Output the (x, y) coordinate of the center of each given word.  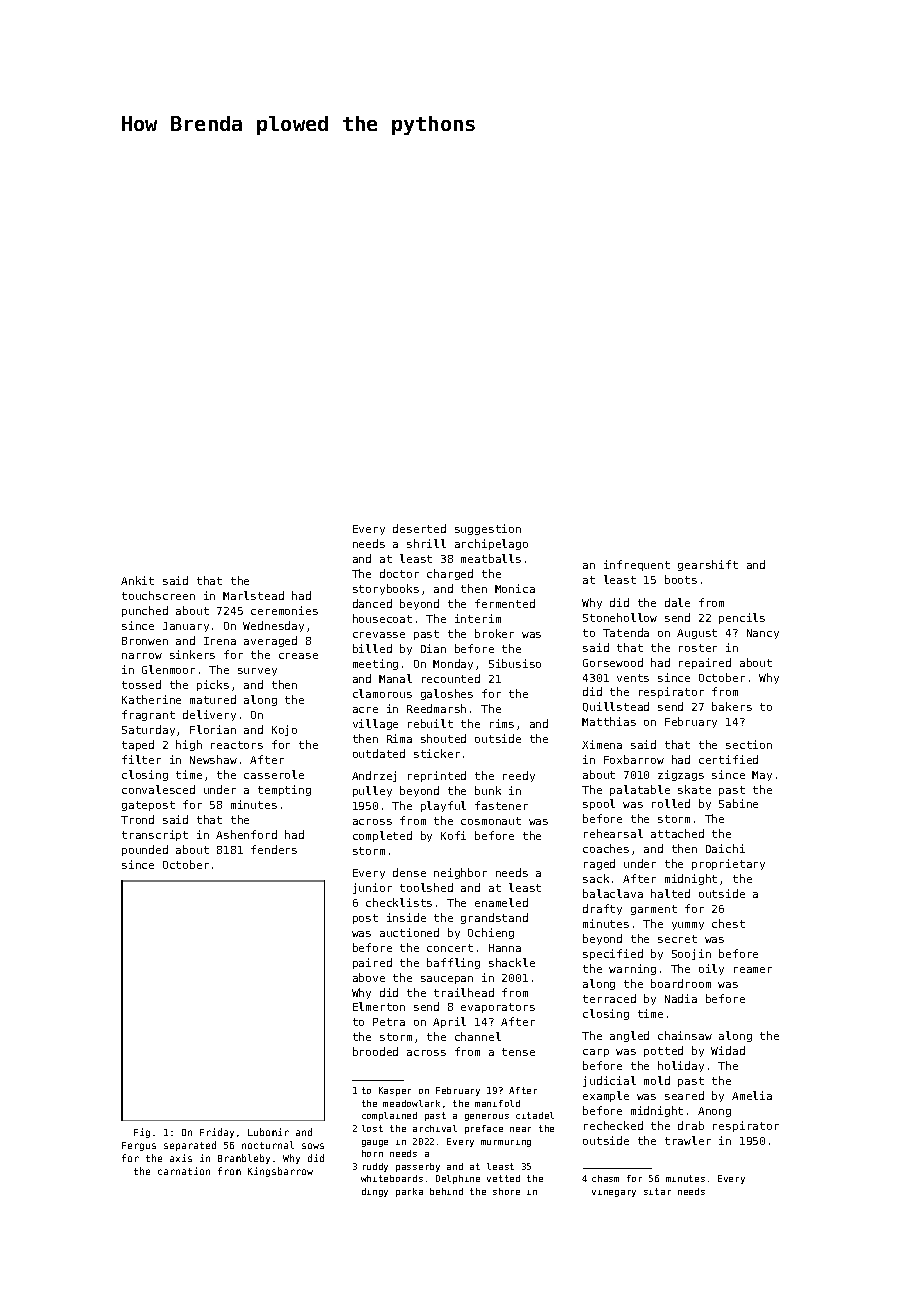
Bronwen (145, 641)
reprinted (437, 776)
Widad (728, 1050)
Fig (142, 1133)
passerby (418, 1167)
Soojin (691, 954)
